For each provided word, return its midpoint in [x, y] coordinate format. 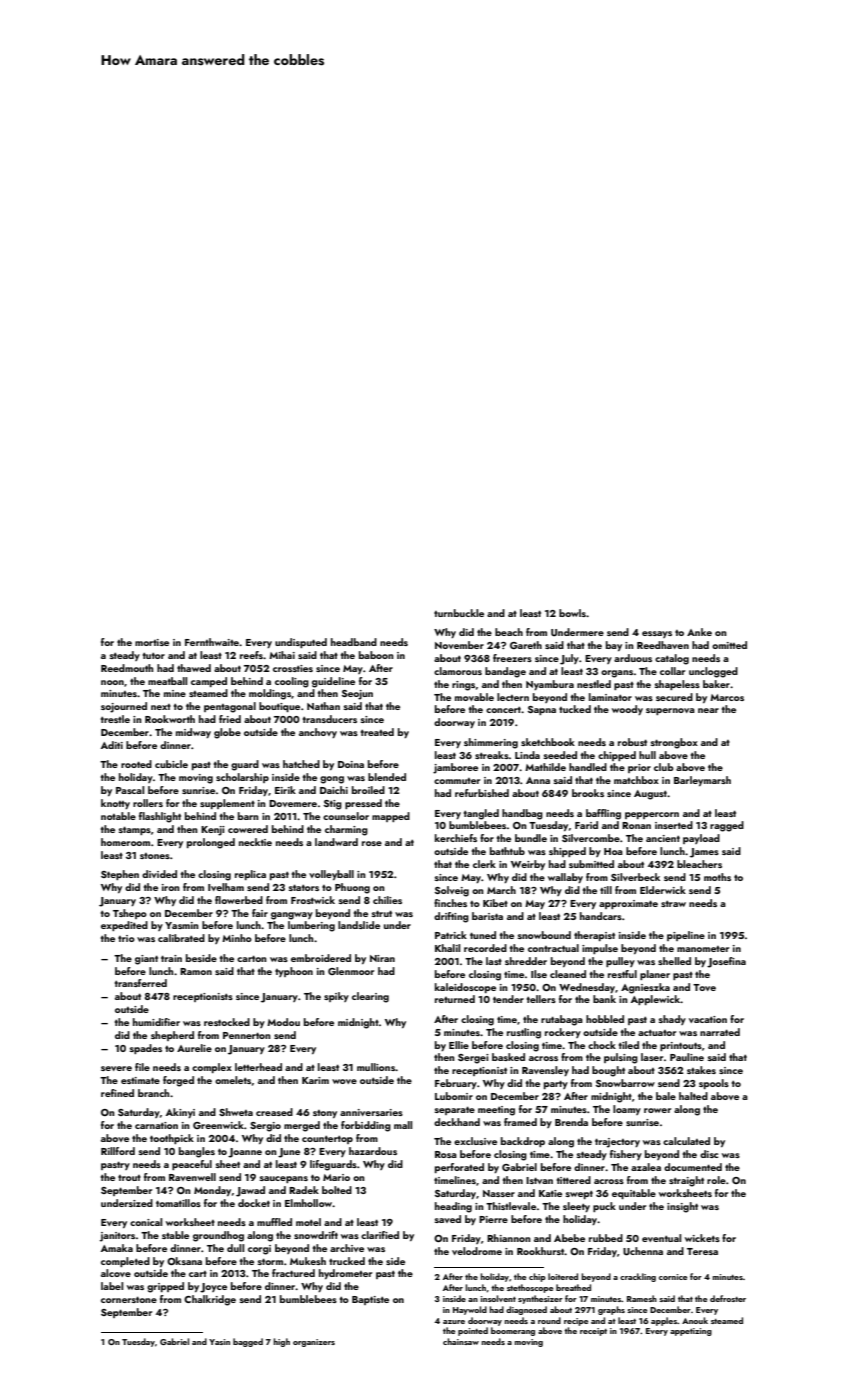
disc [709, 1154]
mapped [391, 817]
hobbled [605, 1019]
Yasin [219, 1342]
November [459, 645]
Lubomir [454, 1096]
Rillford [118, 1151]
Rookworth [170, 719]
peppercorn [652, 815]
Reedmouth [127, 668]
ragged [727, 826]
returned [455, 999]
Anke [699, 632]
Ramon [196, 971]
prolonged [211, 843]
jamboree [455, 768]
